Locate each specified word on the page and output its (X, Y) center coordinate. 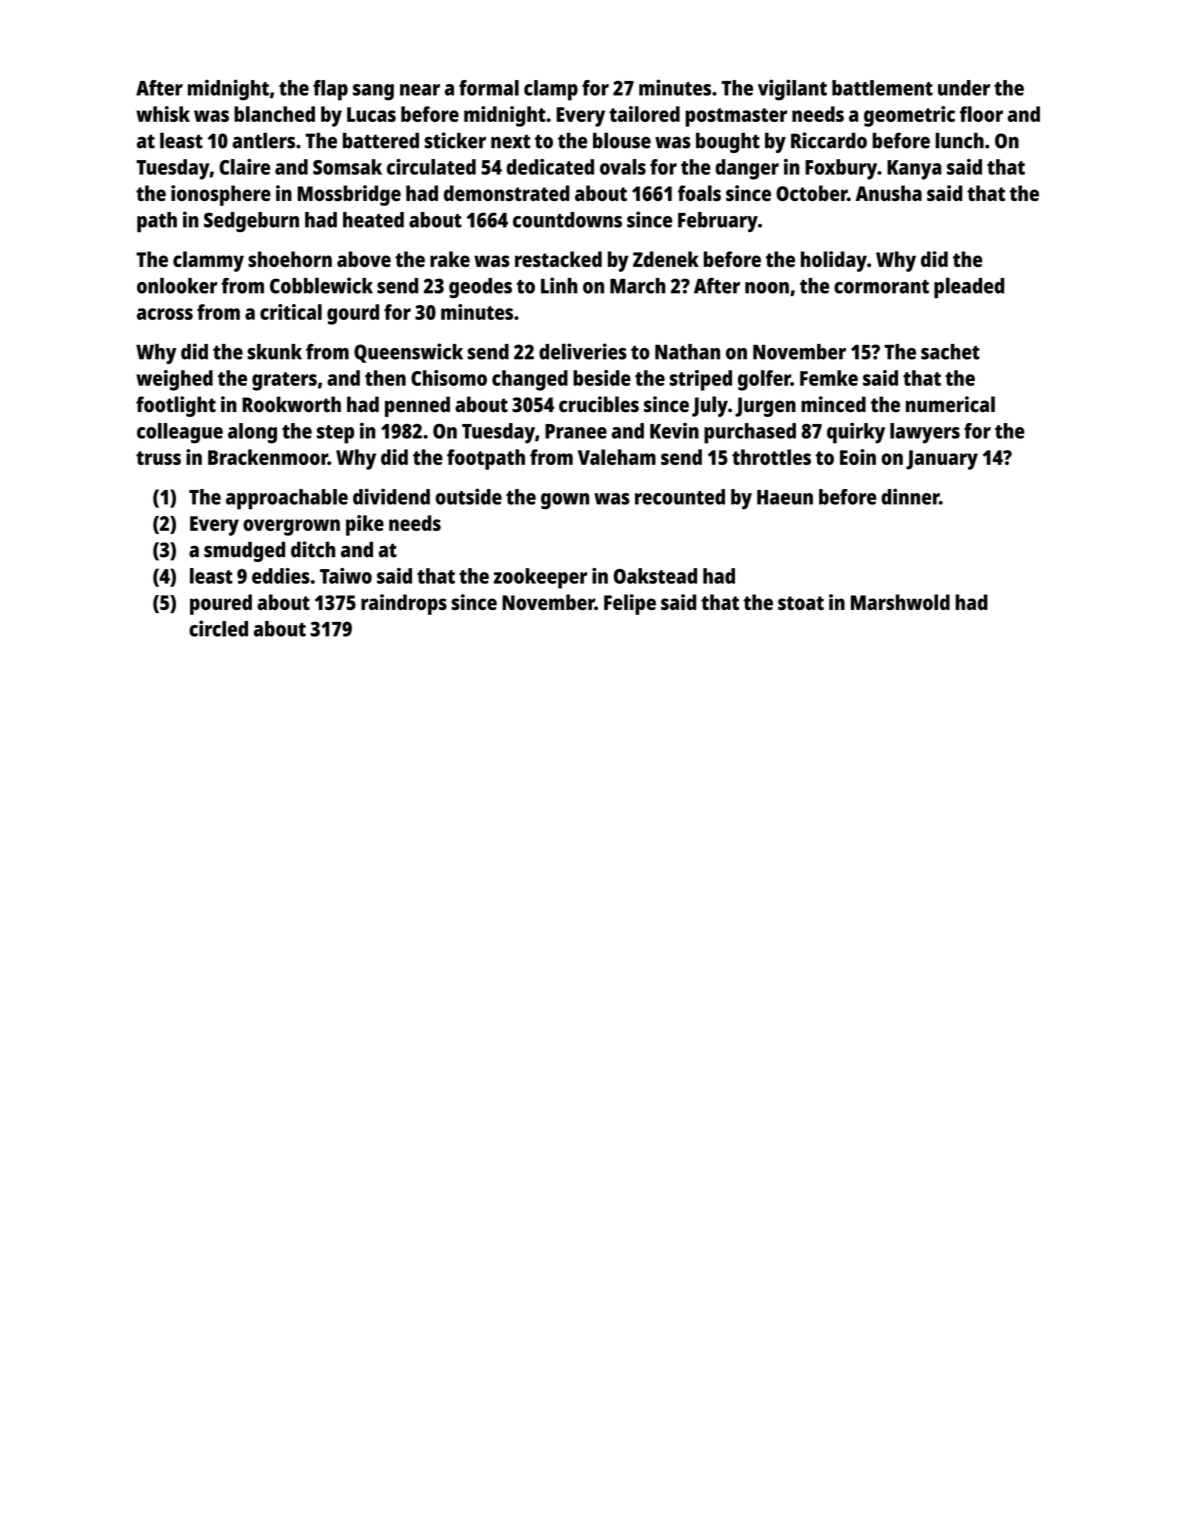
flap (330, 90)
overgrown (291, 527)
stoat (801, 603)
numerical (950, 404)
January (942, 460)
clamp (551, 90)
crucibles (599, 404)
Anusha (889, 193)
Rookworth (291, 404)
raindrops (404, 604)
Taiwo (346, 576)
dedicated (550, 167)
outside (468, 496)
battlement (882, 88)
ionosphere (221, 195)
